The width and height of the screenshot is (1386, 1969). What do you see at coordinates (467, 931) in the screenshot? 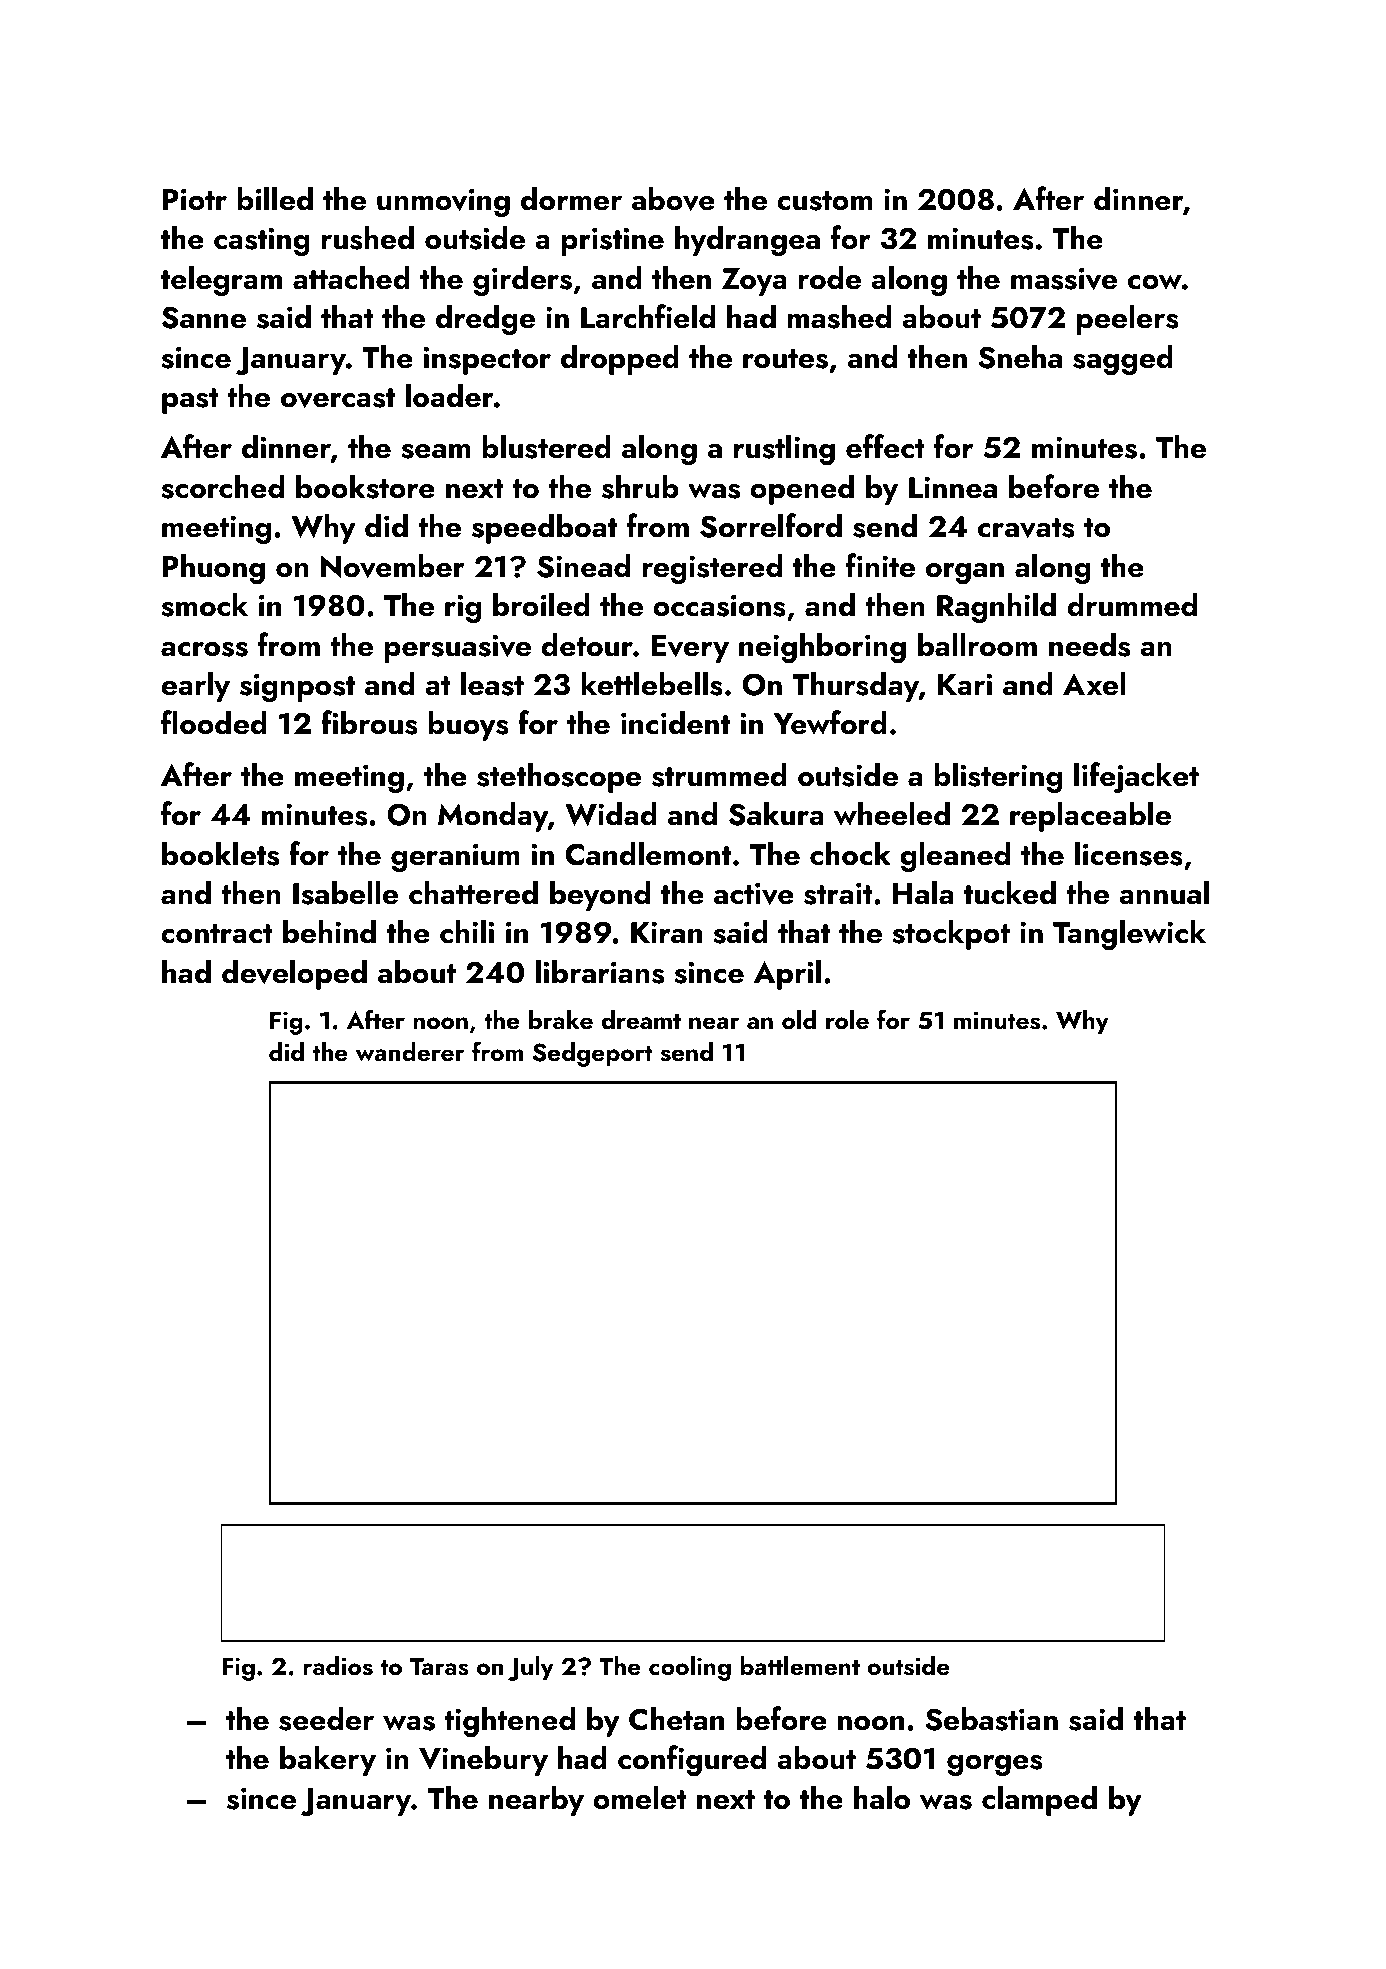
I see `chili` at bounding box center [467, 931].
